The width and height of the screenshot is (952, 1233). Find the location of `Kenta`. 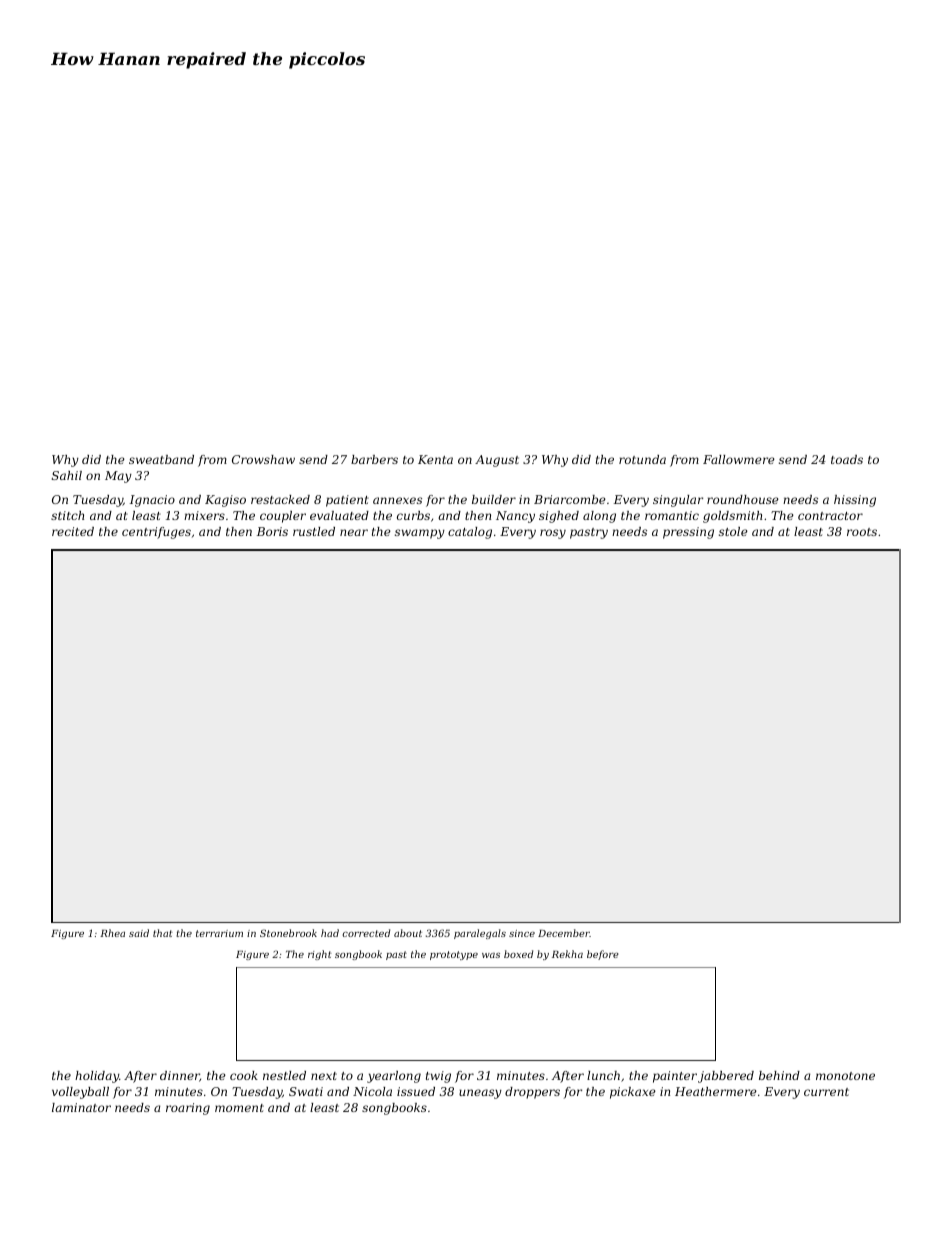

Kenta is located at coordinates (435, 459).
